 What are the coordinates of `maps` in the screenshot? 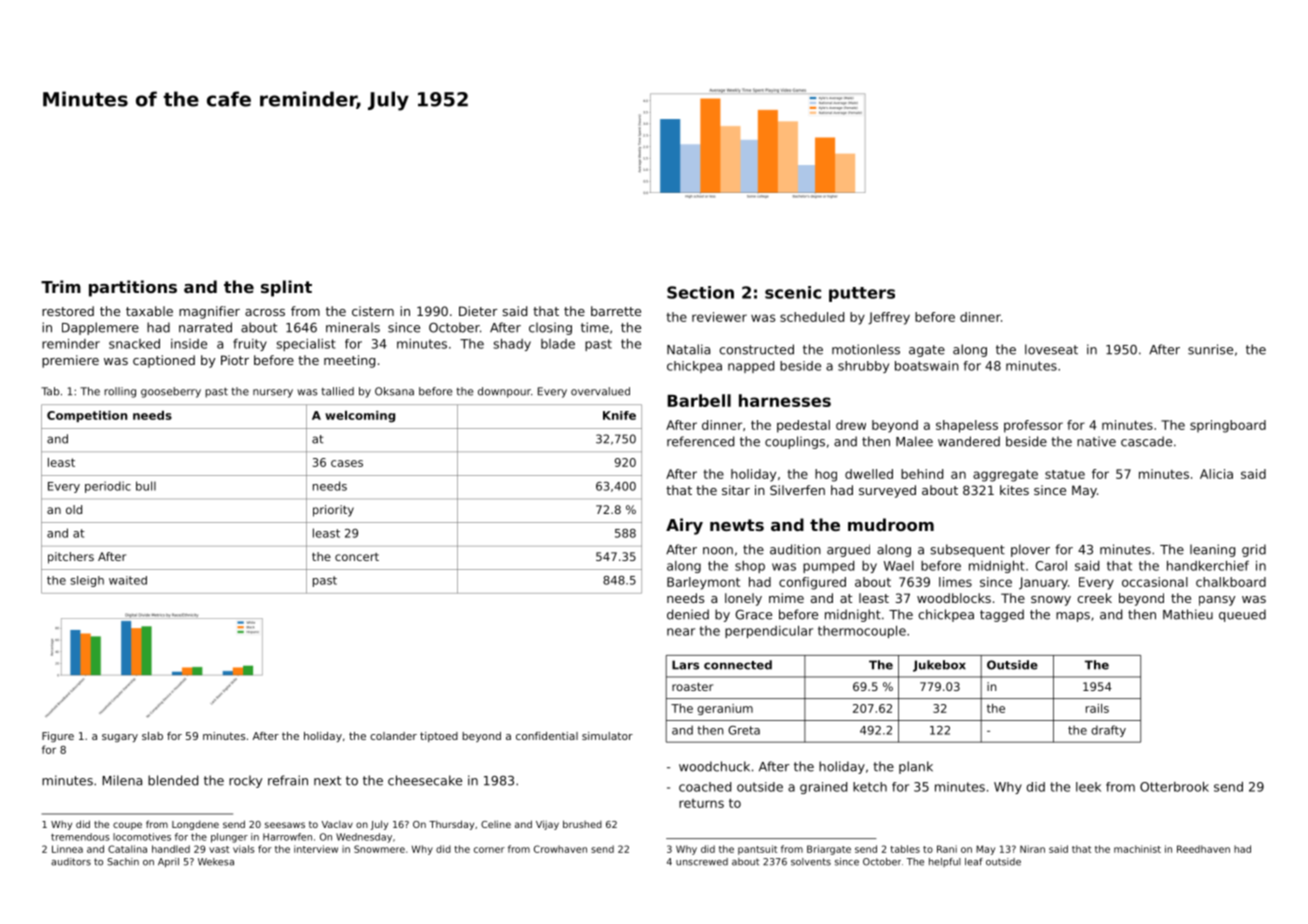 It's located at (1073, 617).
